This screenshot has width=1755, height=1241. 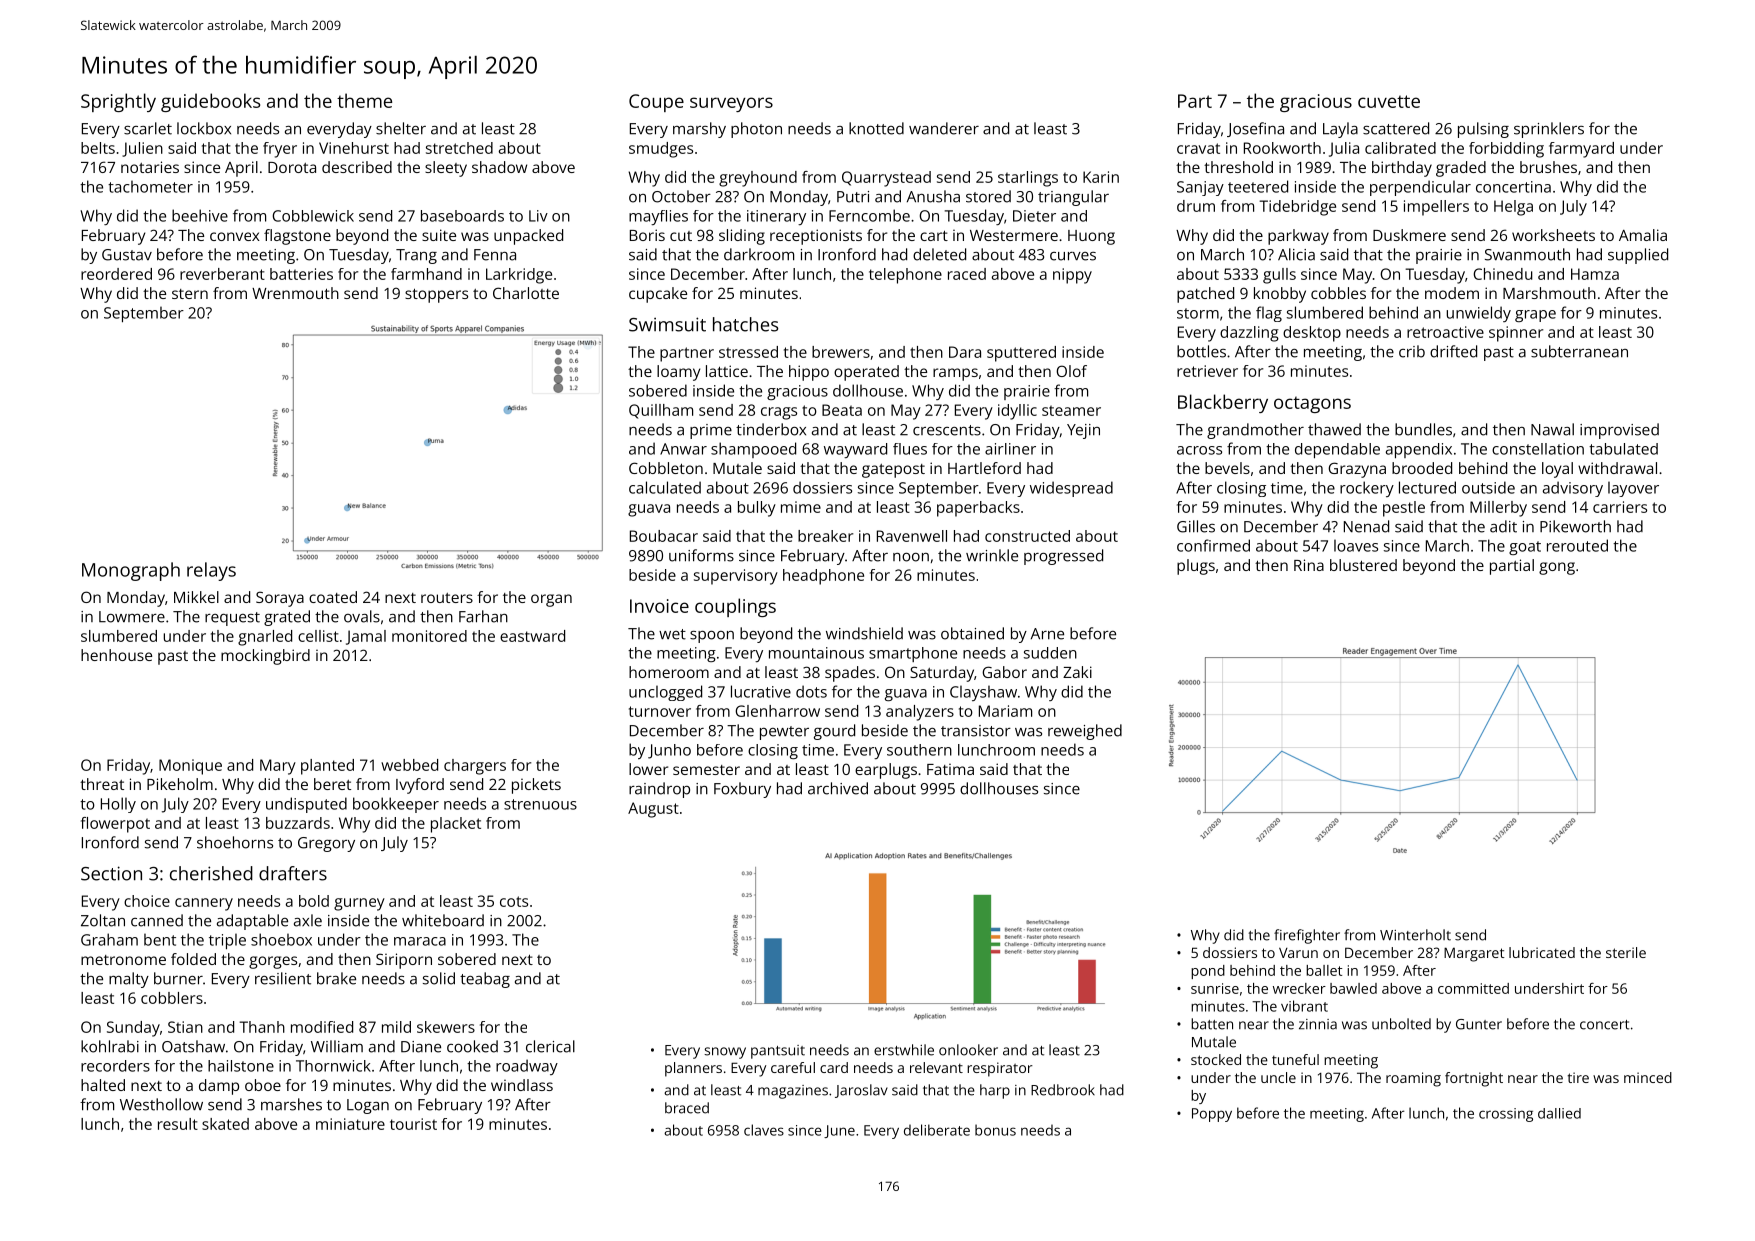 I want to click on cuvette, so click(x=1389, y=101).
